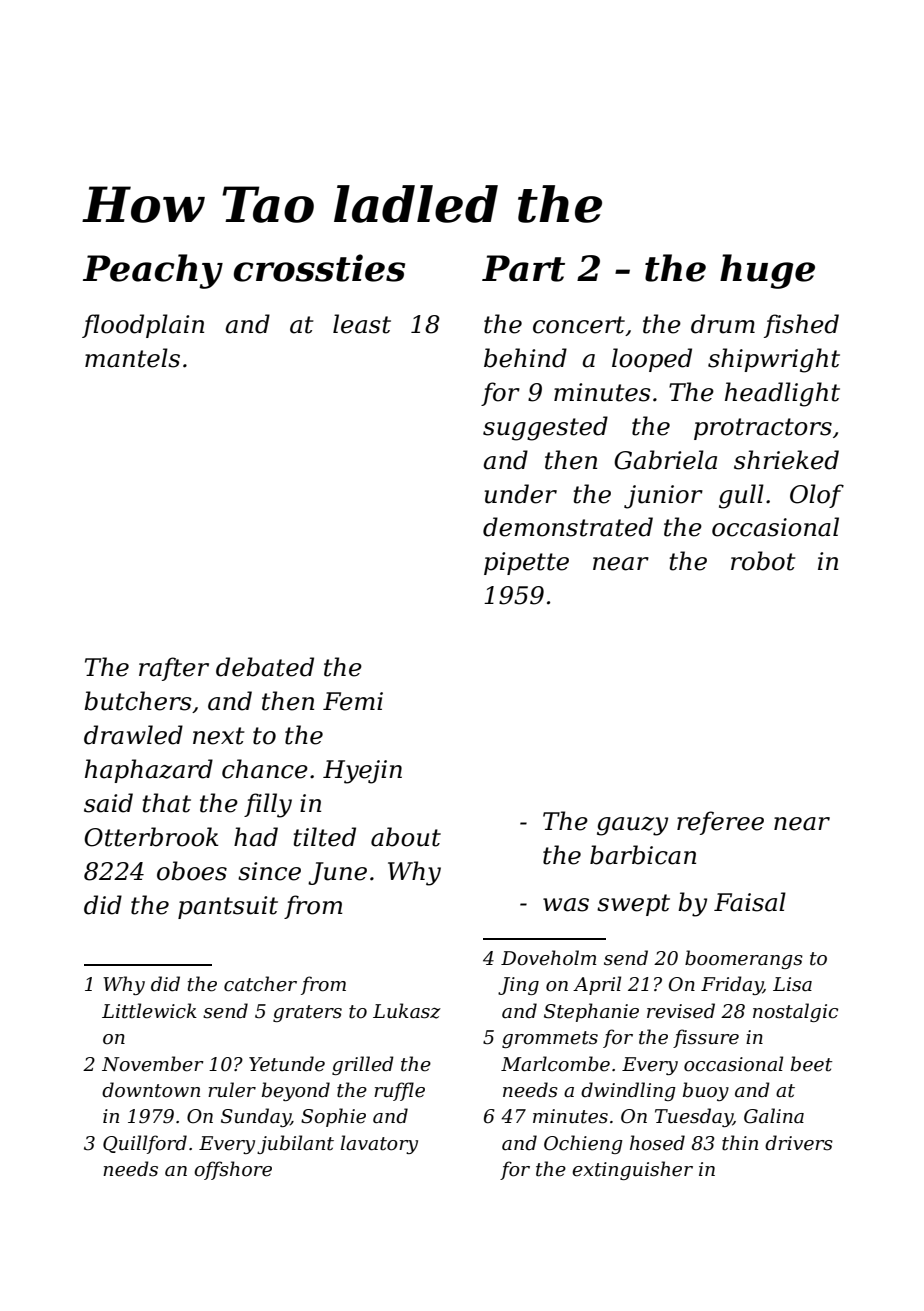 This document has width=924, height=1311. Describe the element at coordinates (521, 494) in the document. I see `under` at that location.
